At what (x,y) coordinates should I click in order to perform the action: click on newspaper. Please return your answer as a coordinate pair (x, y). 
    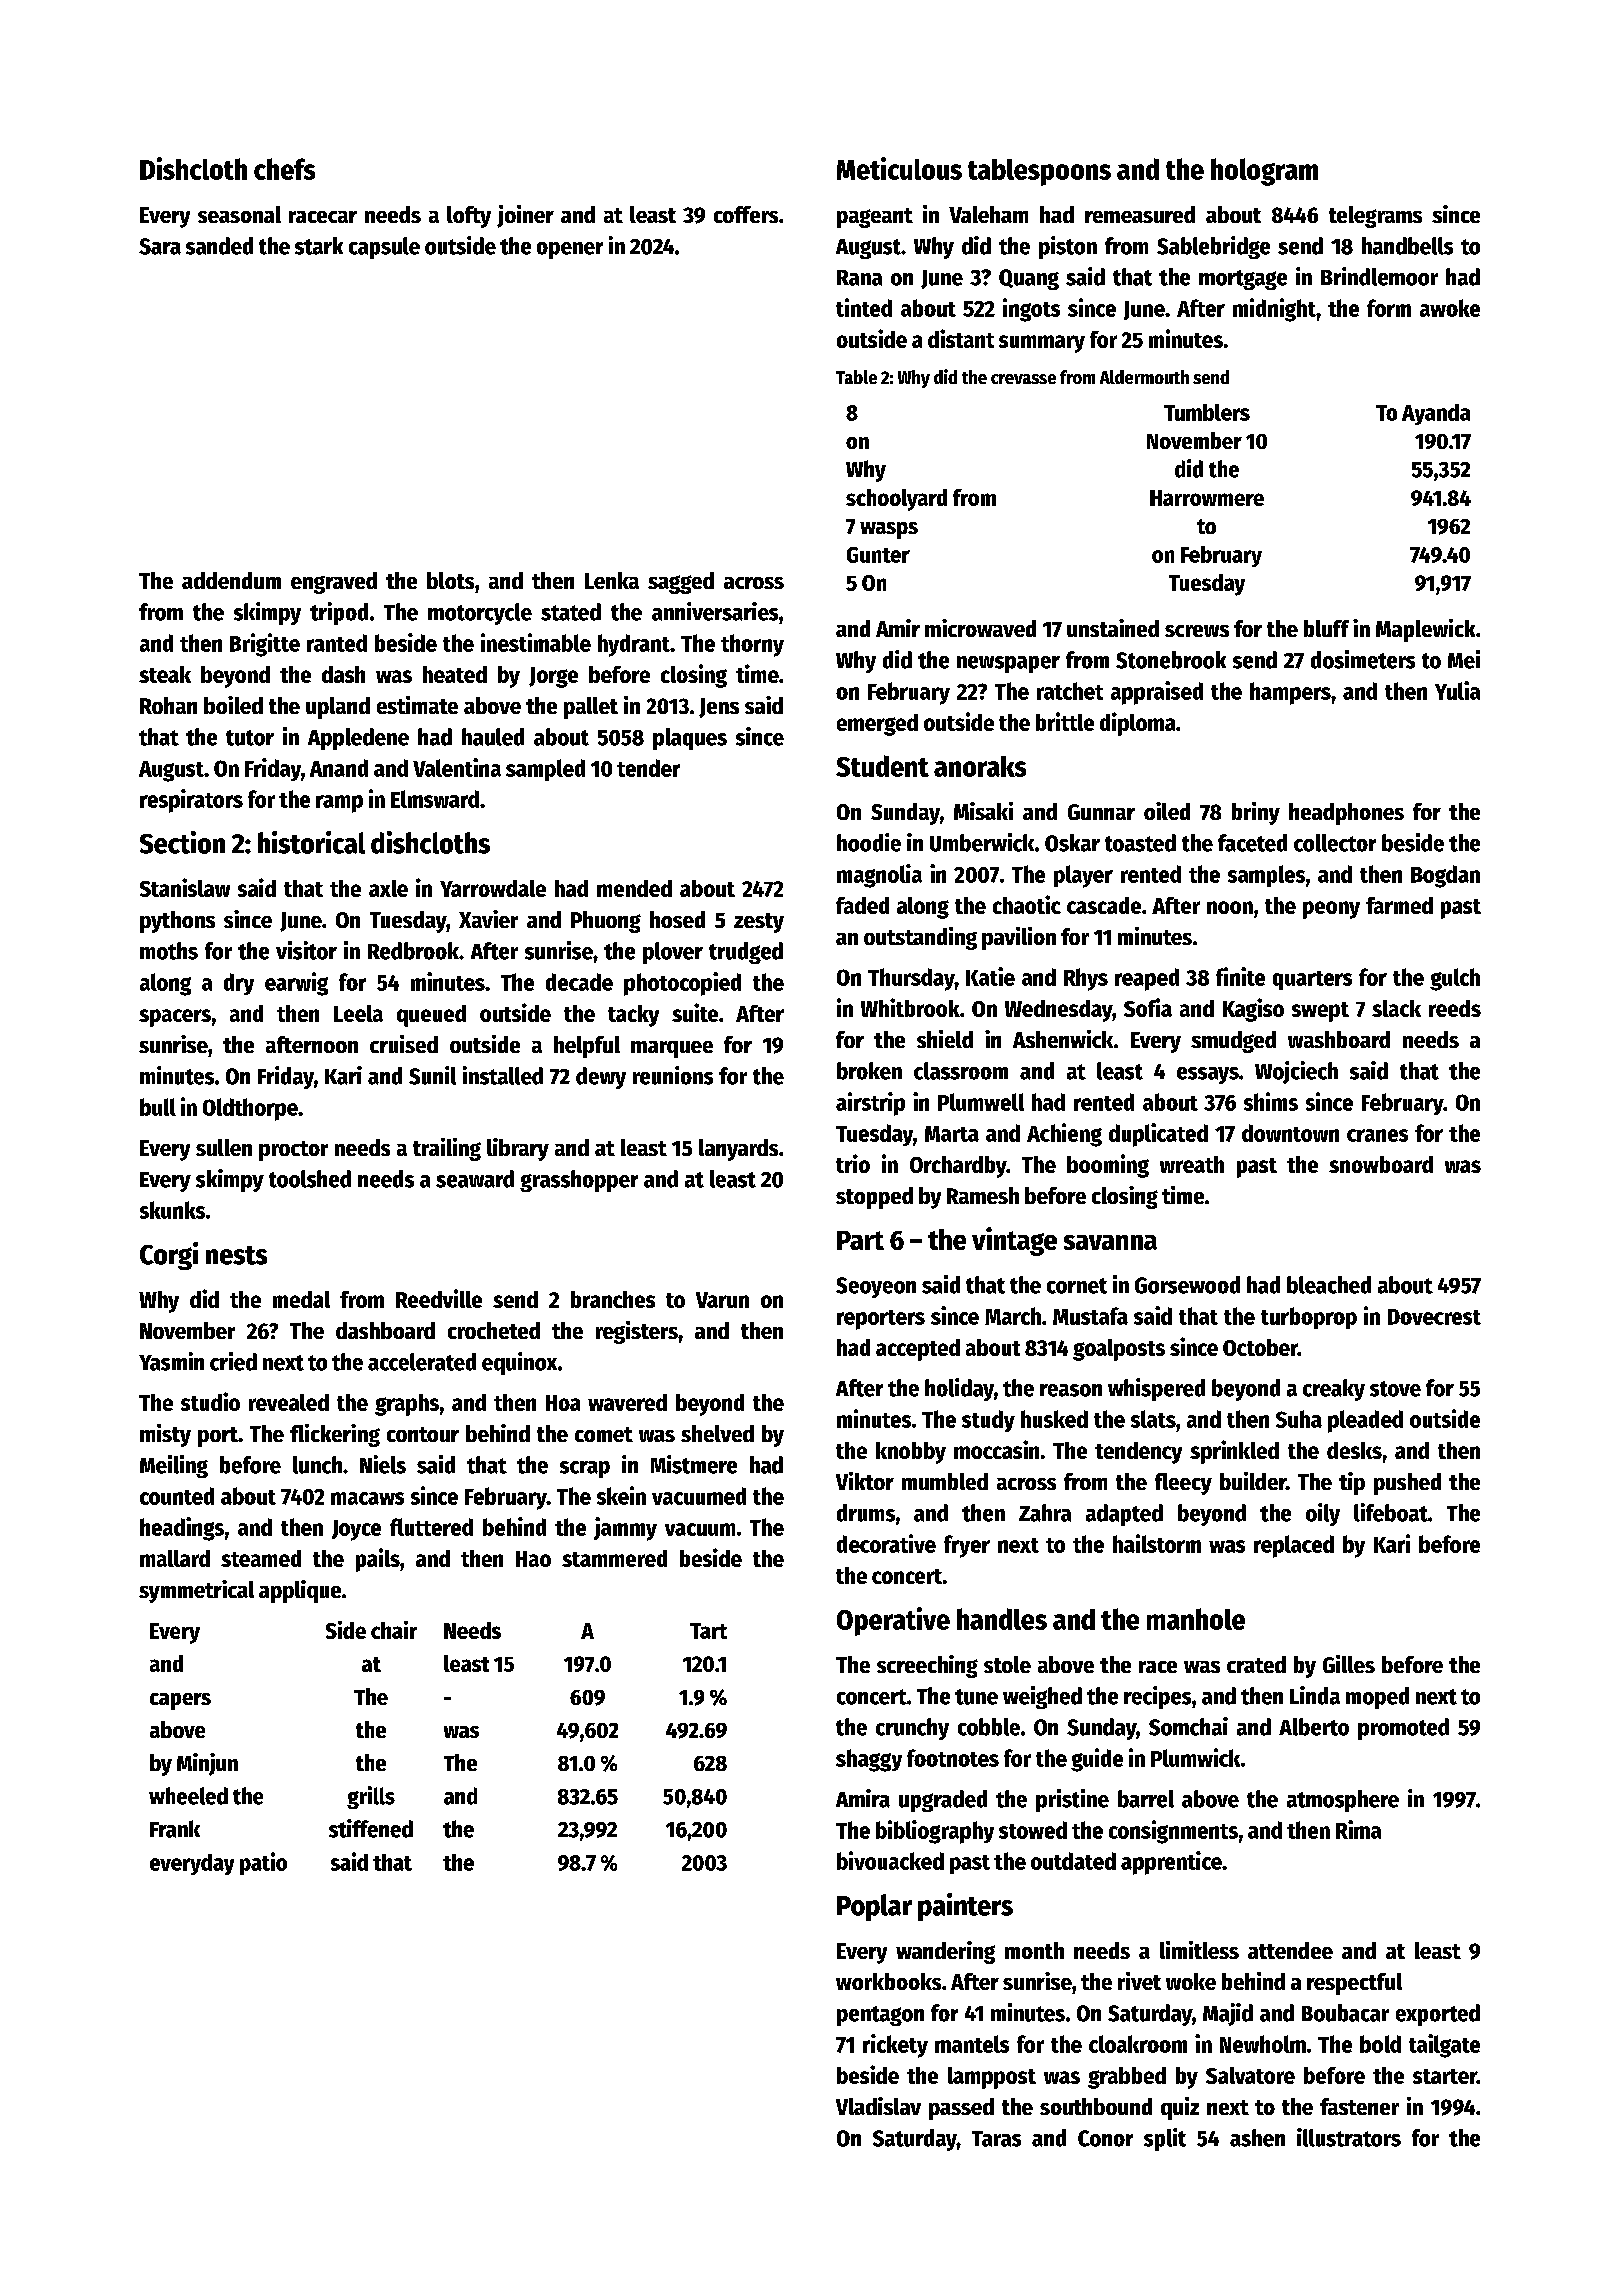
    Looking at the image, I should click on (1008, 664).
